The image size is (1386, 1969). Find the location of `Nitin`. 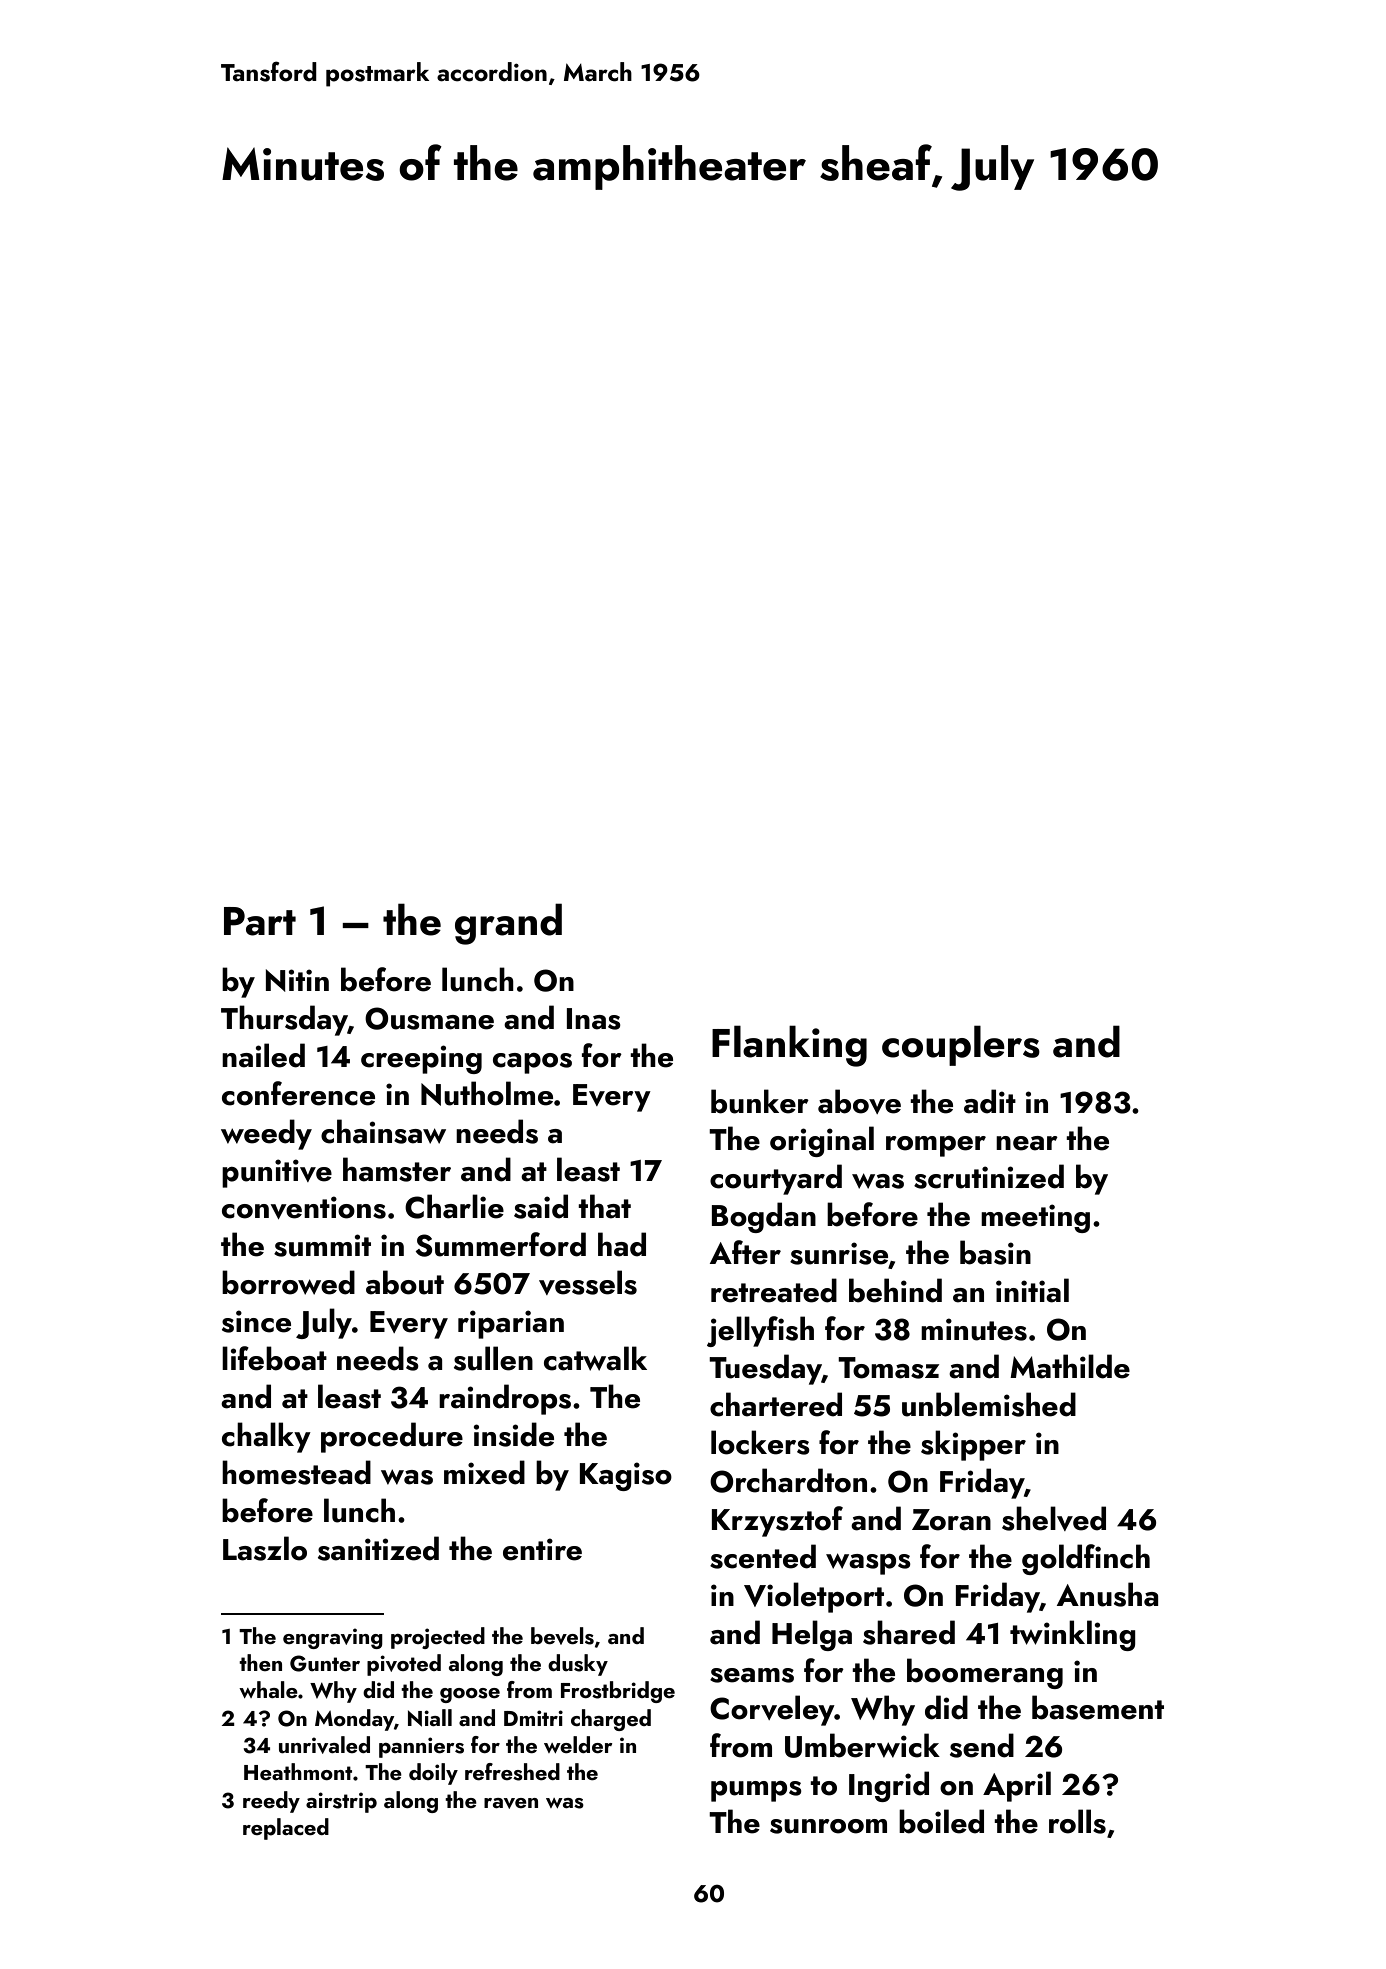

Nitin is located at coordinates (297, 980).
